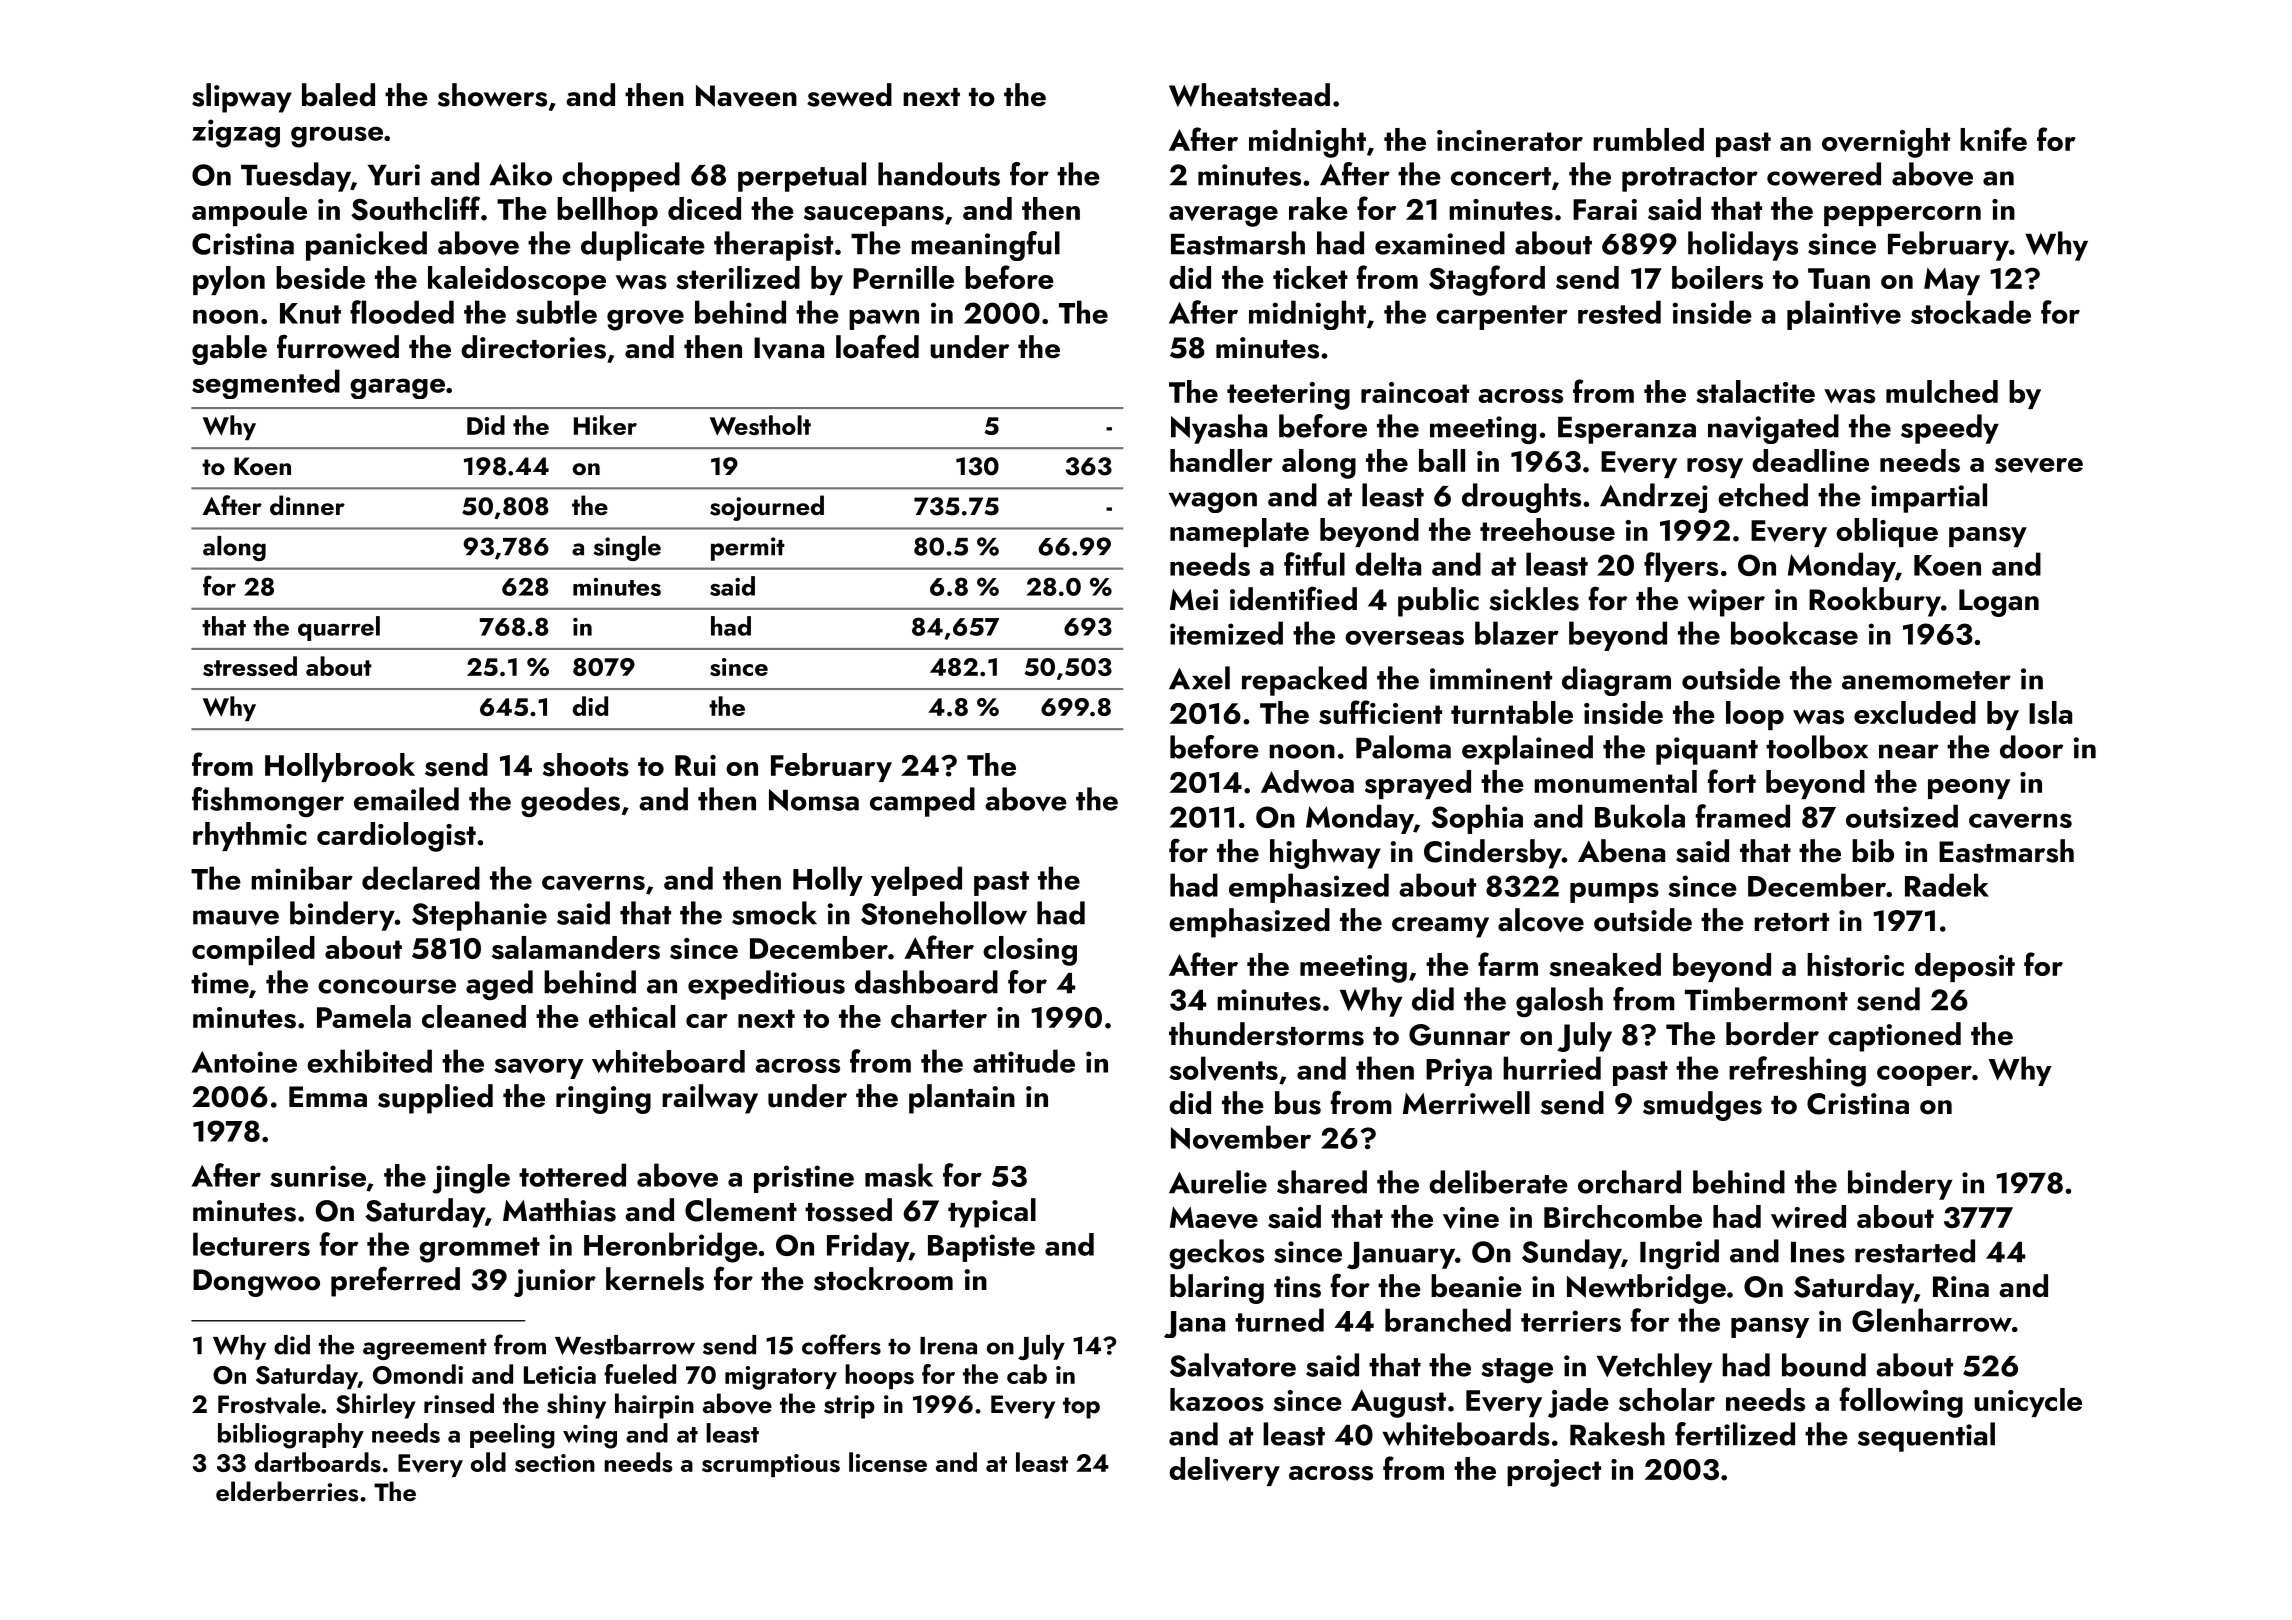 This screenshot has width=2292, height=1620. Describe the element at coordinates (1942, 391) in the screenshot. I see `mulched` at that location.
